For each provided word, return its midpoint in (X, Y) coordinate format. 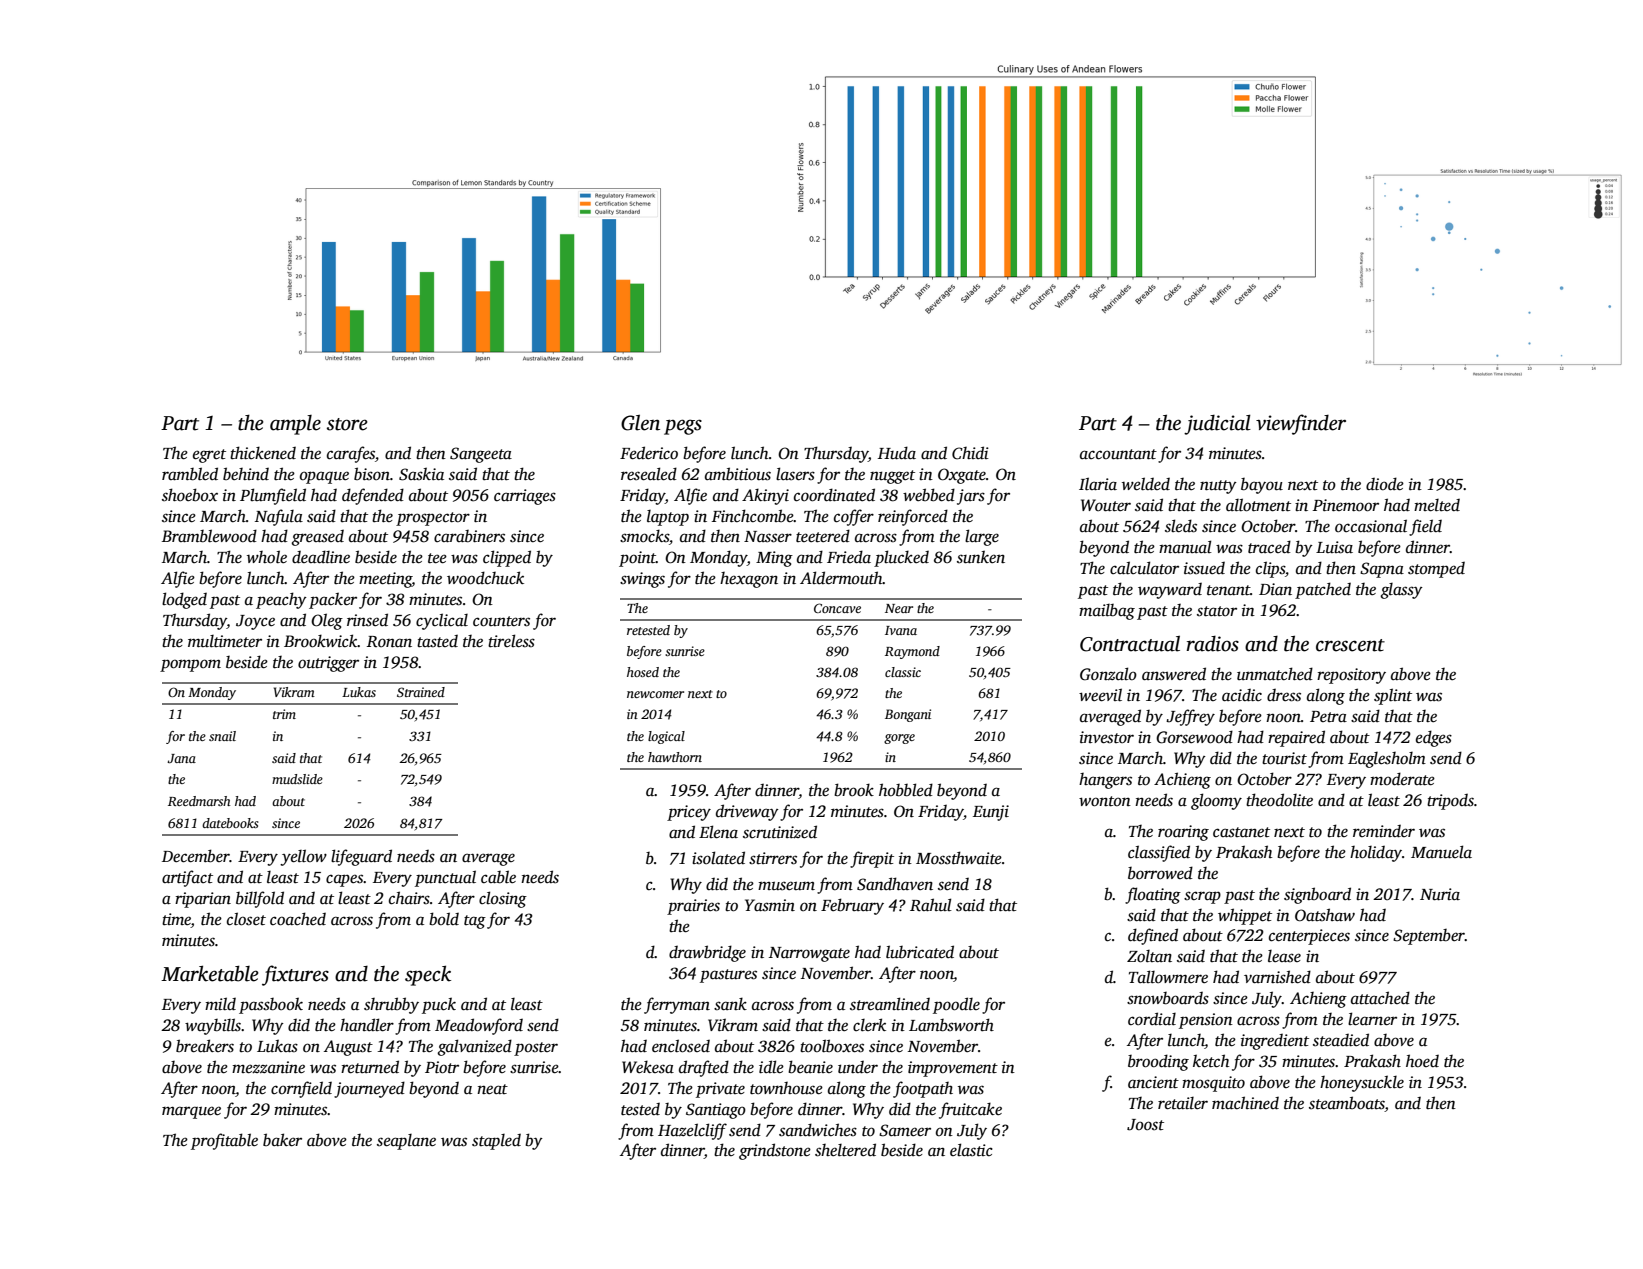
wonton (1105, 801)
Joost (1145, 1125)
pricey (689, 813)
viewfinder (1301, 424)
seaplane (406, 1142)
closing (503, 899)
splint (1393, 696)
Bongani (908, 715)
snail (222, 736)
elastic (971, 1150)
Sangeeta (481, 455)
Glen (640, 423)
